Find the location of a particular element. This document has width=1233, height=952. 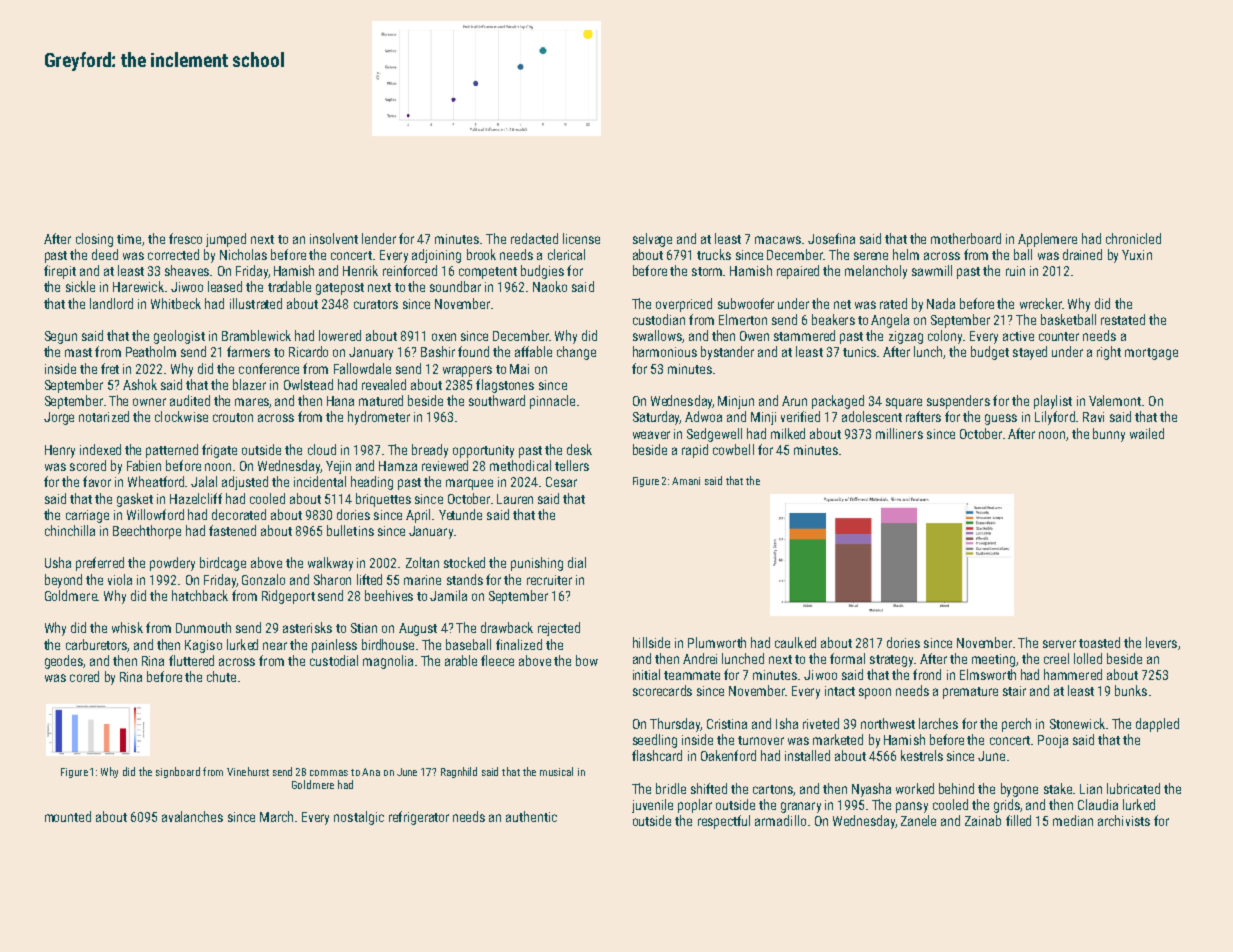

macaws is located at coordinates (778, 240).
